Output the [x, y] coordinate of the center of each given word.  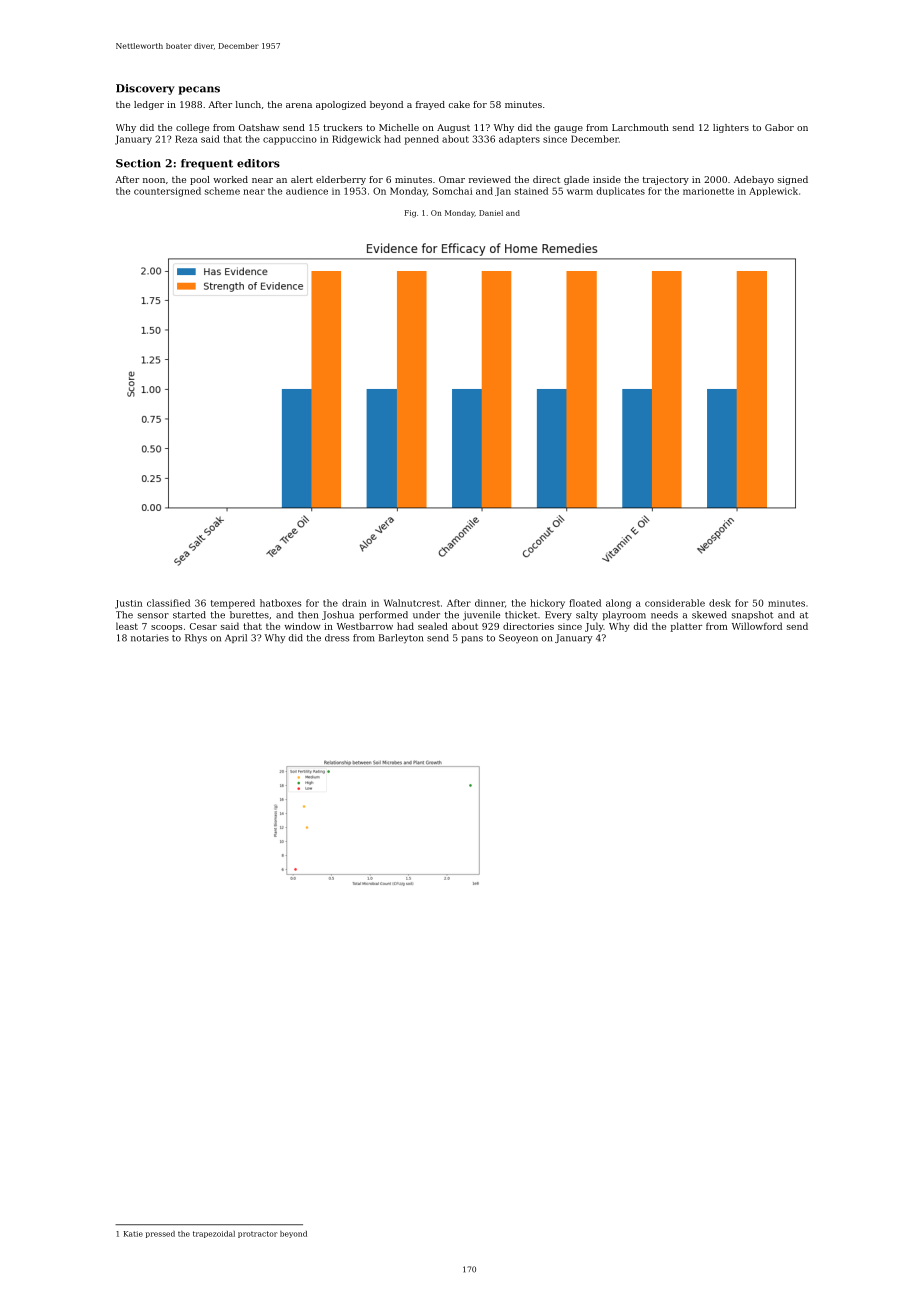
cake [459, 104]
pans [472, 639]
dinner [490, 603]
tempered [233, 604]
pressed [160, 1234]
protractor [257, 1234]
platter [686, 627]
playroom [624, 616]
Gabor [779, 127]
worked [230, 179]
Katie [133, 1234]
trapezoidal [214, 1234]
